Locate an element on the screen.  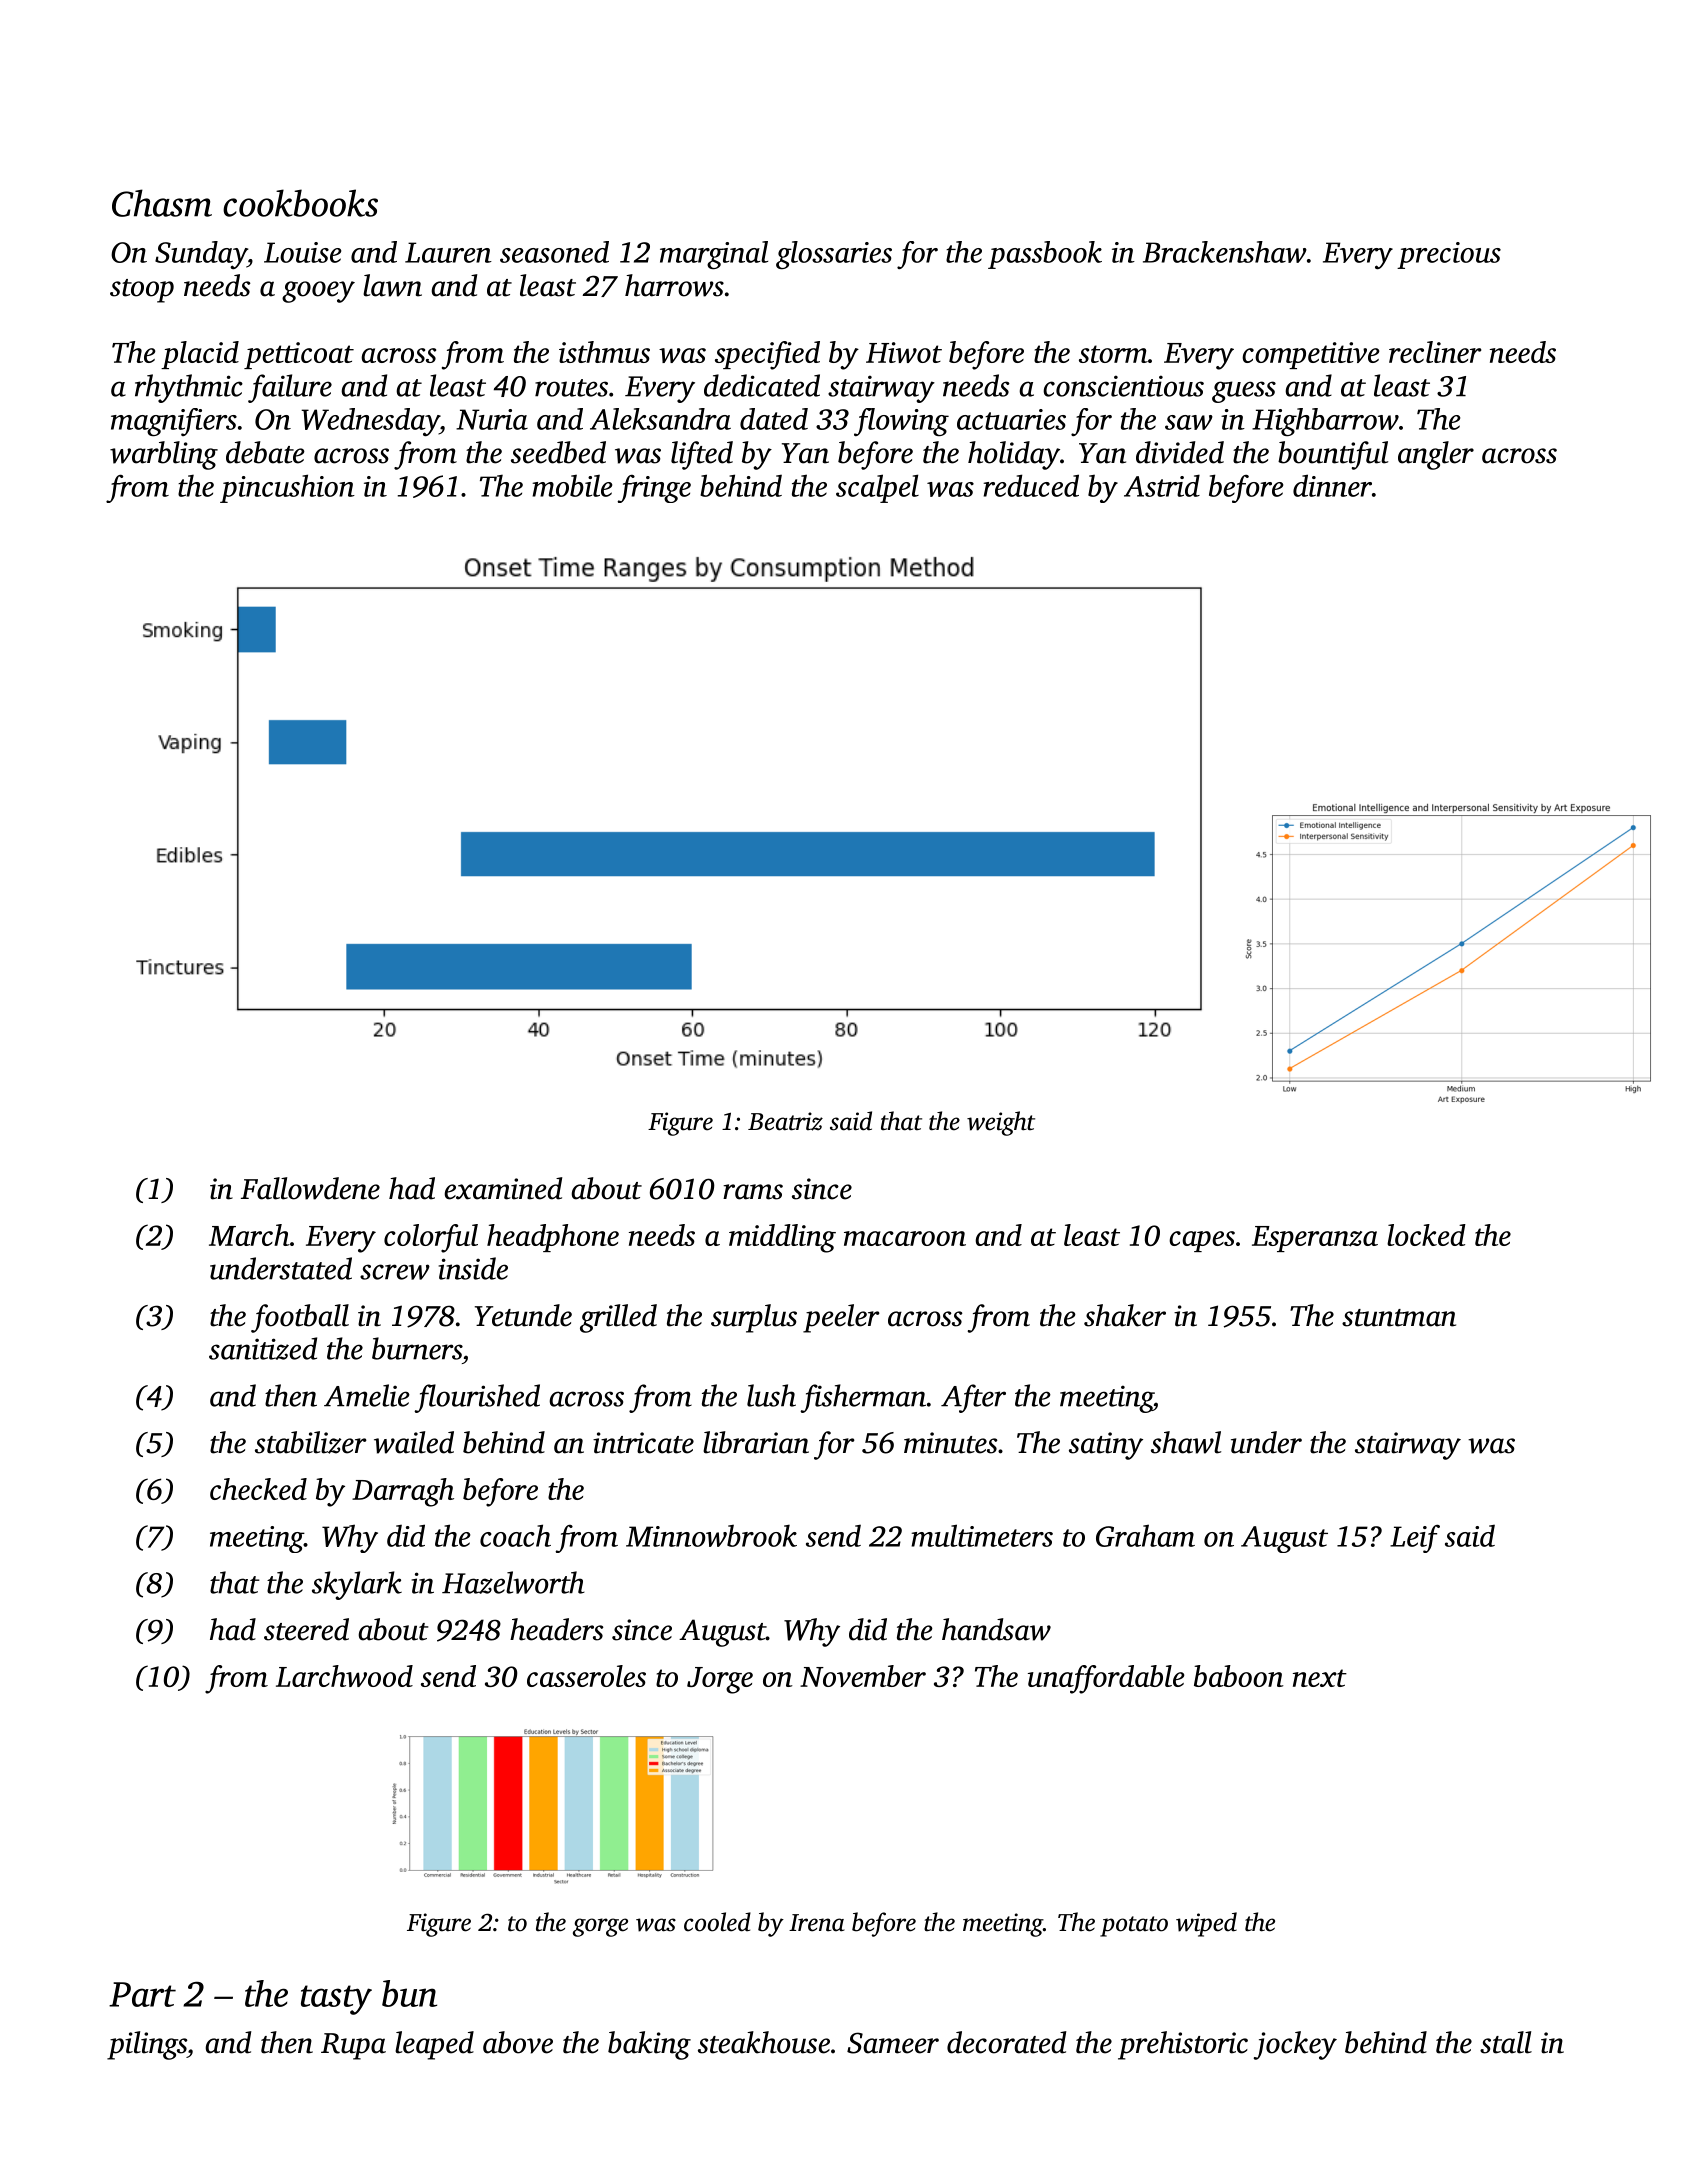
pincushion is located at coordinates (287, 488).
